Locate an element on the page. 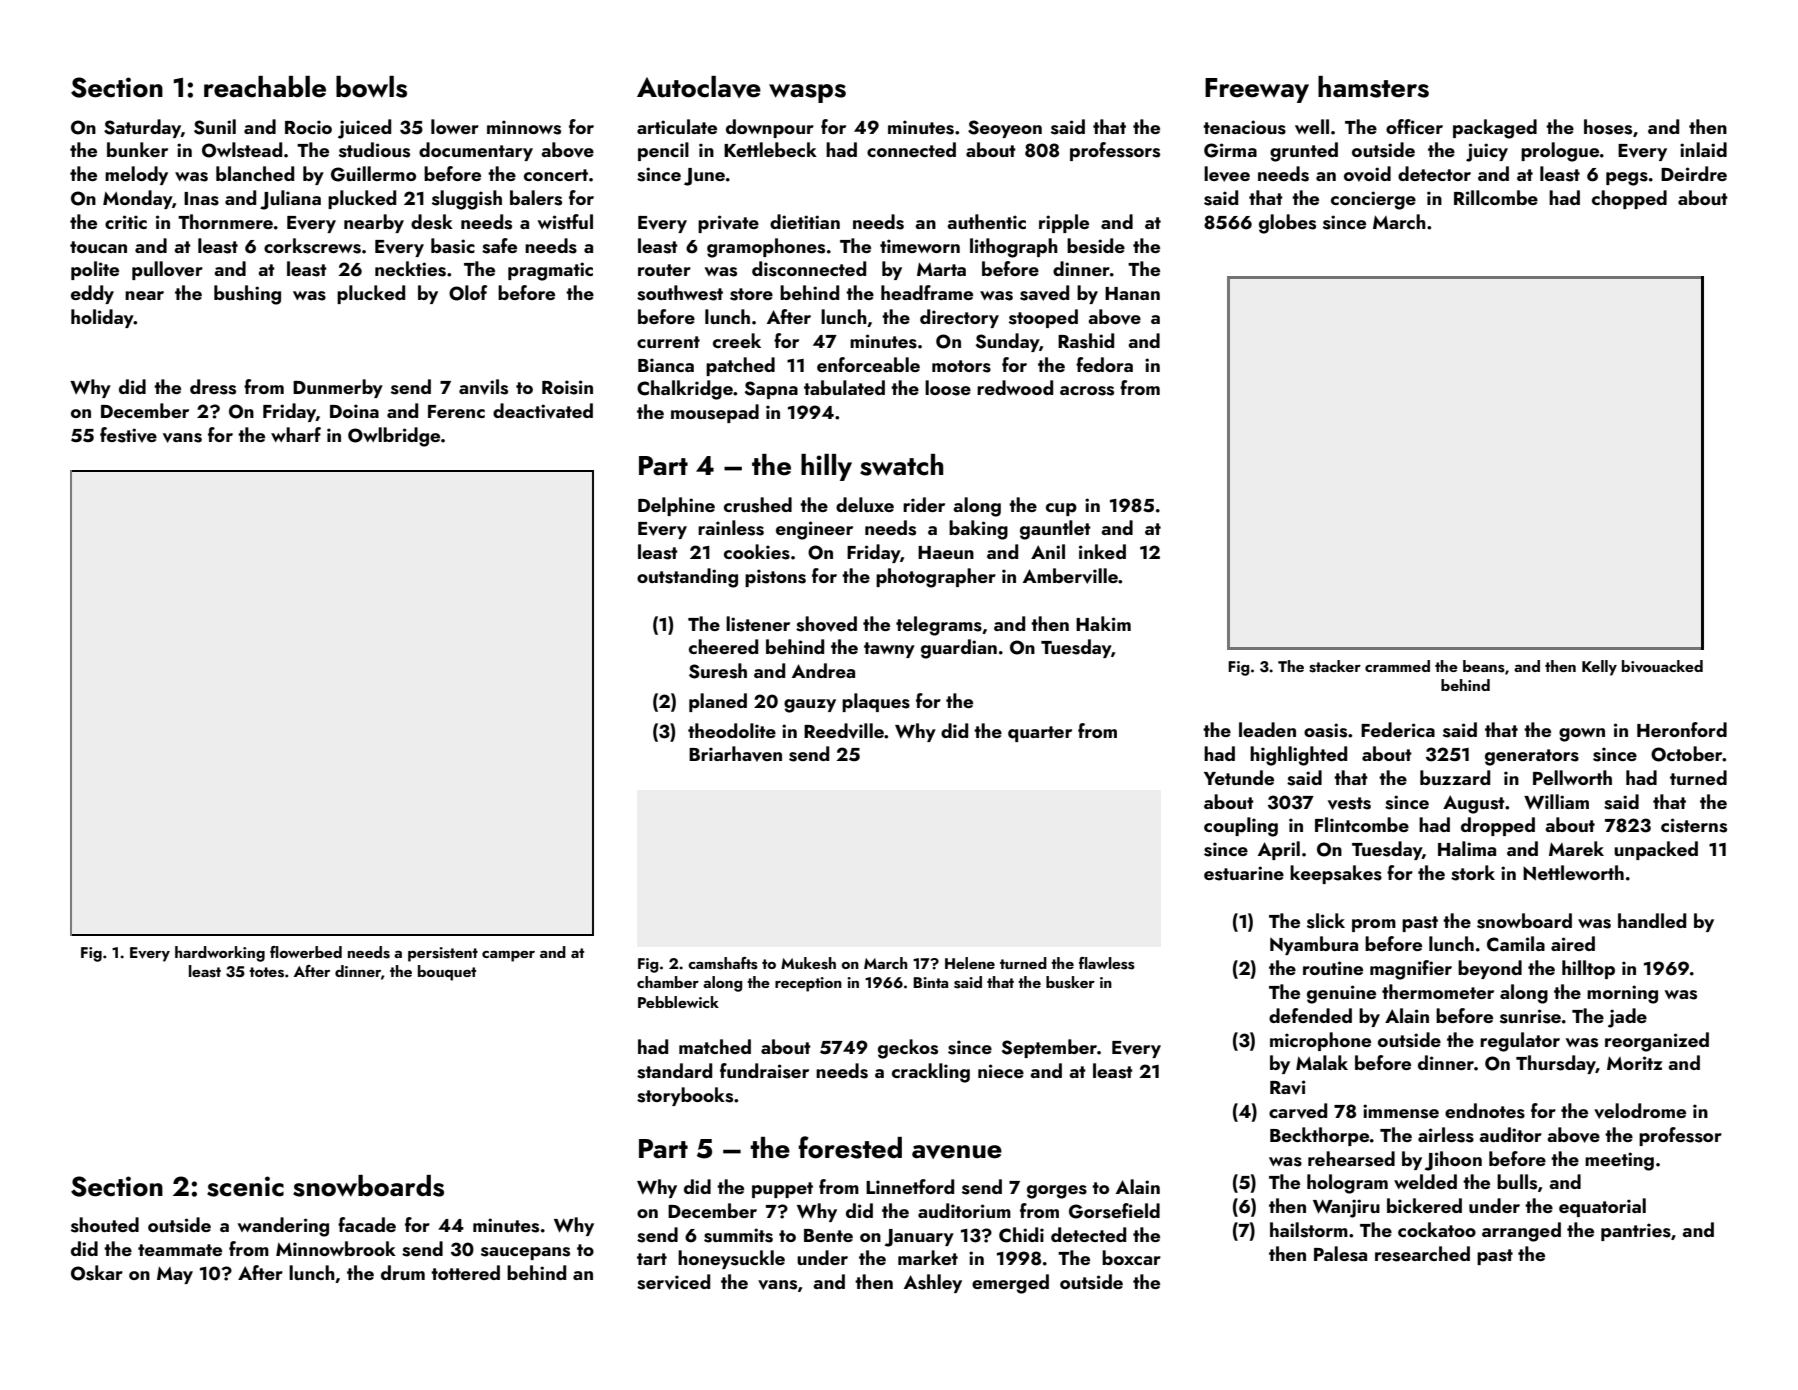 The width and height of the document is (1798, 1390). festive is located at coordinates (128, 435).
